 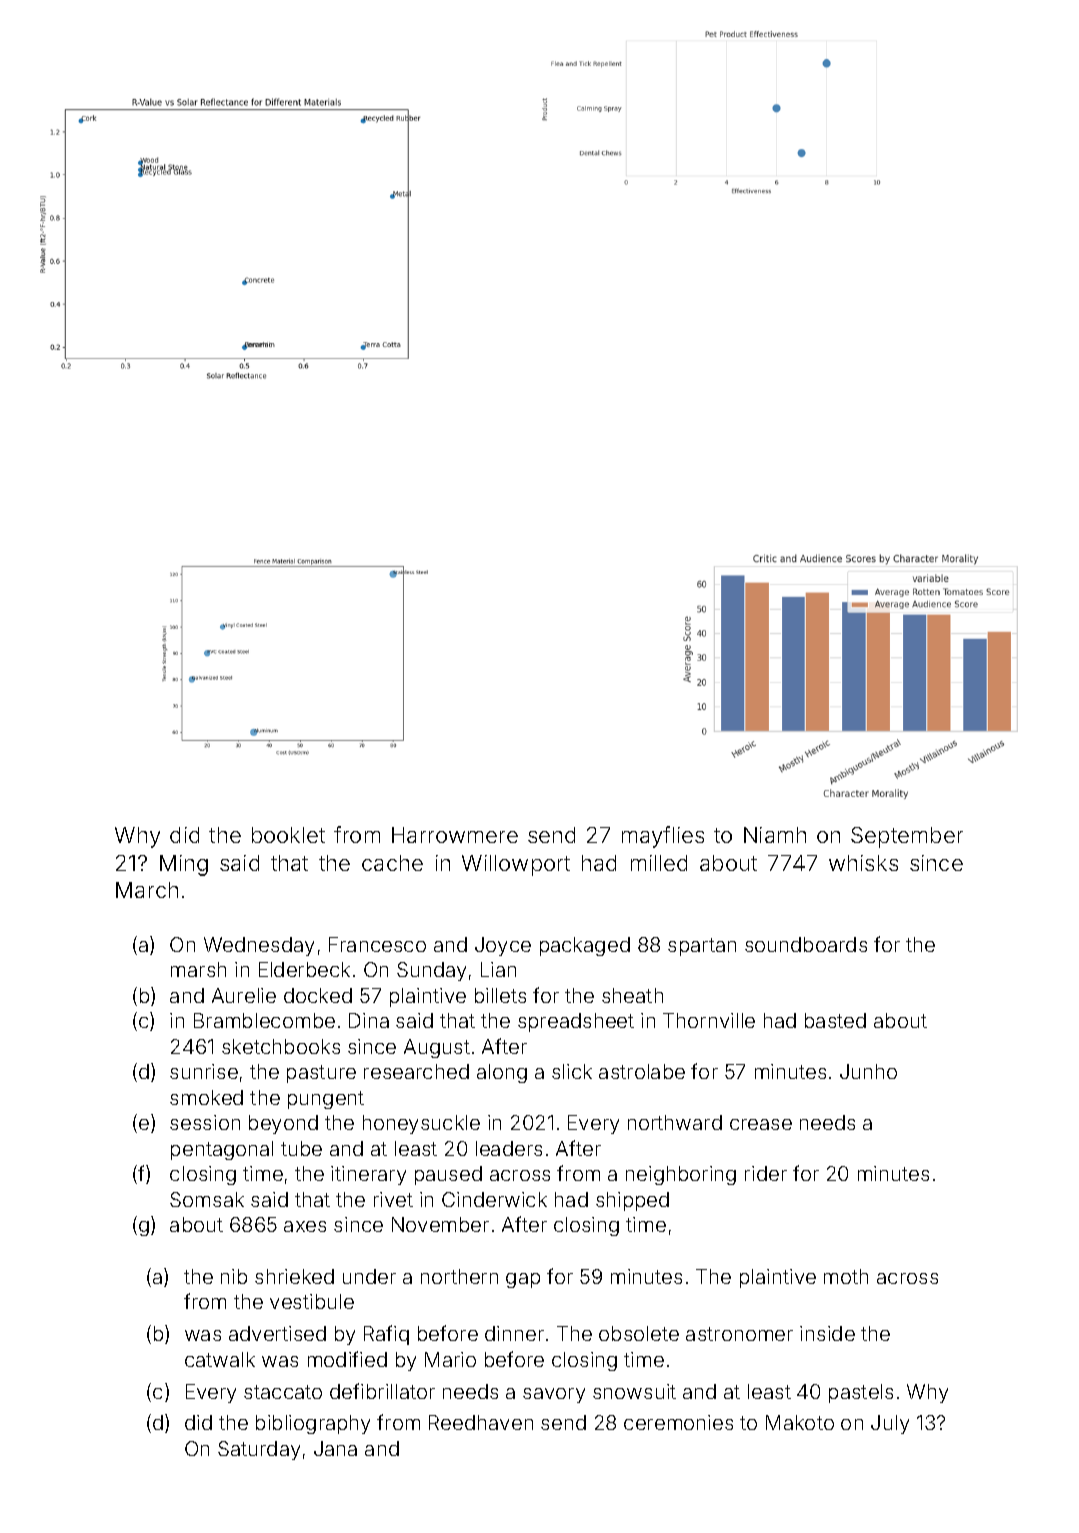 What do you see at coordinates (766, 1173) in the screenshot?
I see `rider` at bounding box center [766, 1173].
